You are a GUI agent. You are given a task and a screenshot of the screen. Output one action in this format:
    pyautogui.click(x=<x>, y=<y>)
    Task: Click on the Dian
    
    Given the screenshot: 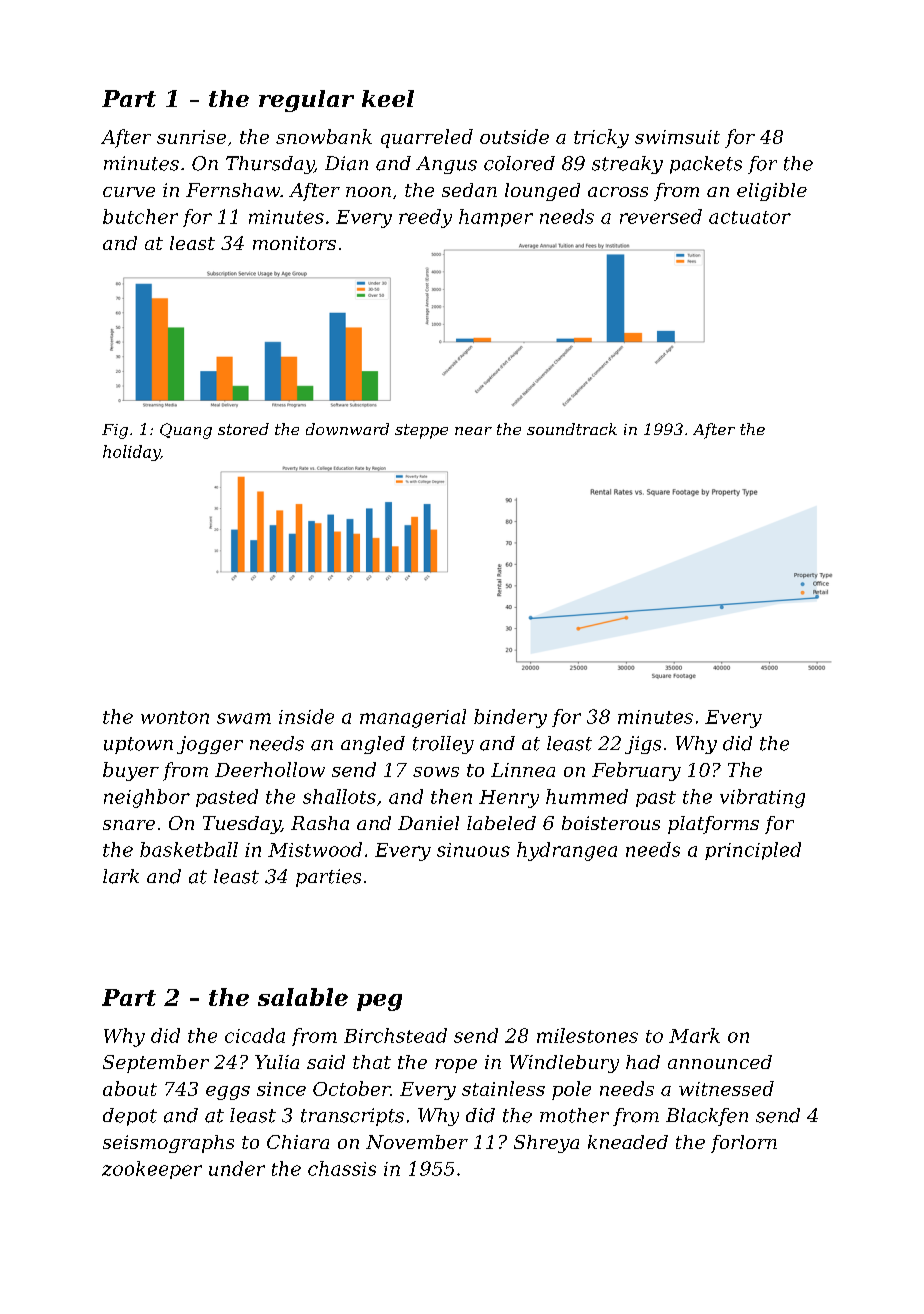 What is the action you would take?
    pyautogui.click(x=346, y=163)
